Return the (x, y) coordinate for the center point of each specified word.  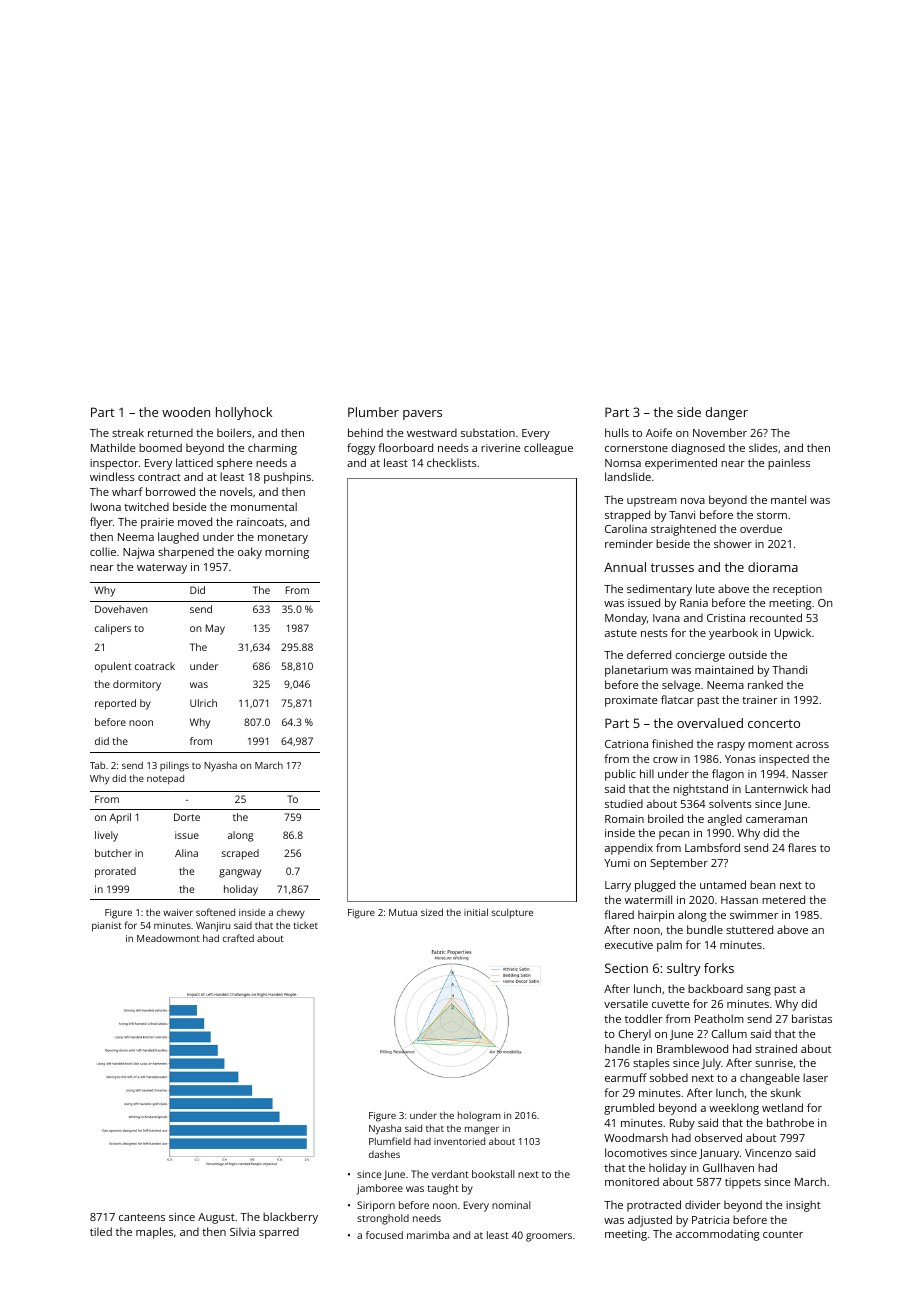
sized (432, 912)
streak (128, 432)
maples (154, 1233)
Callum (729, 1033)
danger (726, 413)
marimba (428, 1235)
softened (215, 912)
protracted (654, 1206)
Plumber (373, 412)
